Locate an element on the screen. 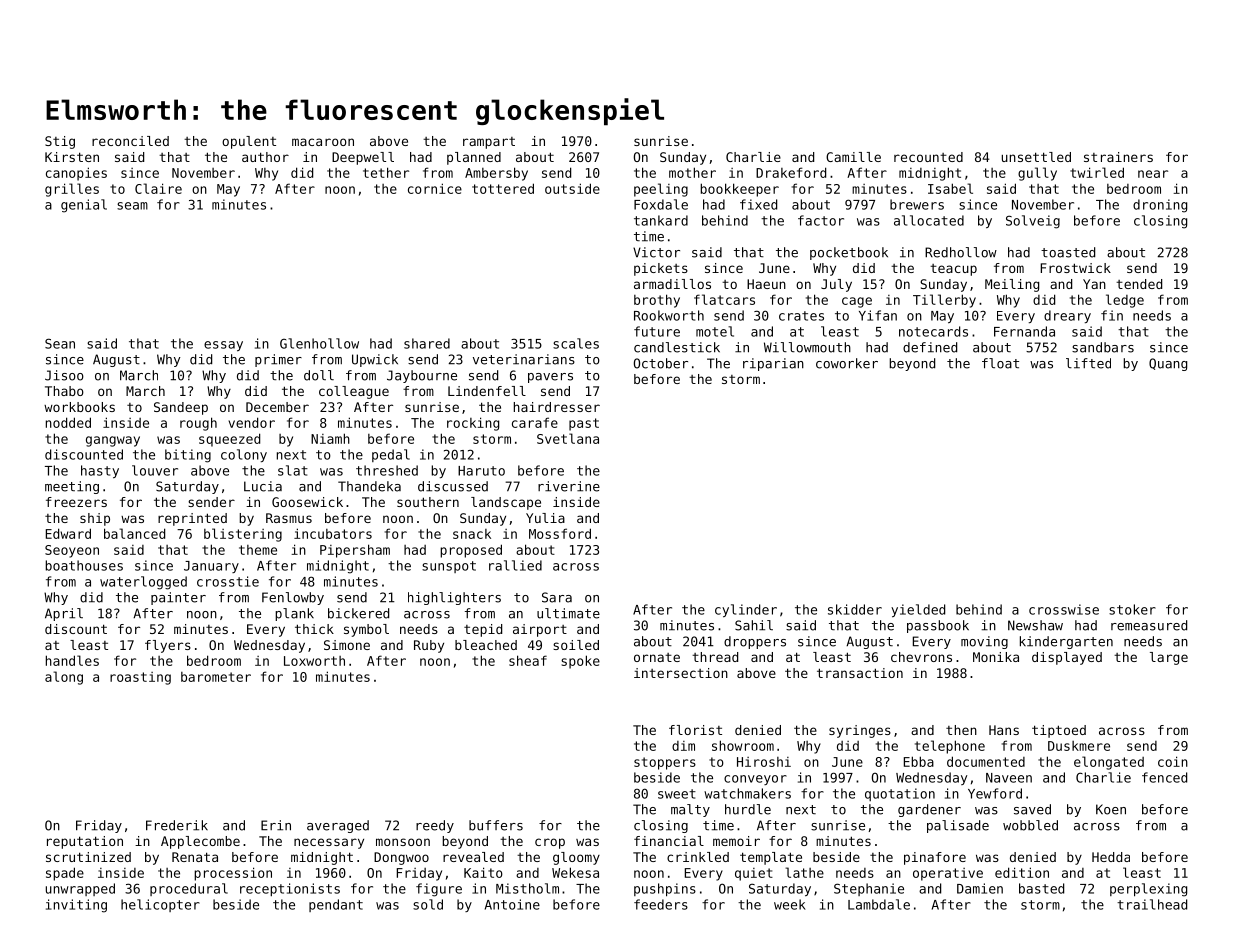 The height and width of the screenshot is (952, 1233). roasting is located at coordinates (140, 678).
